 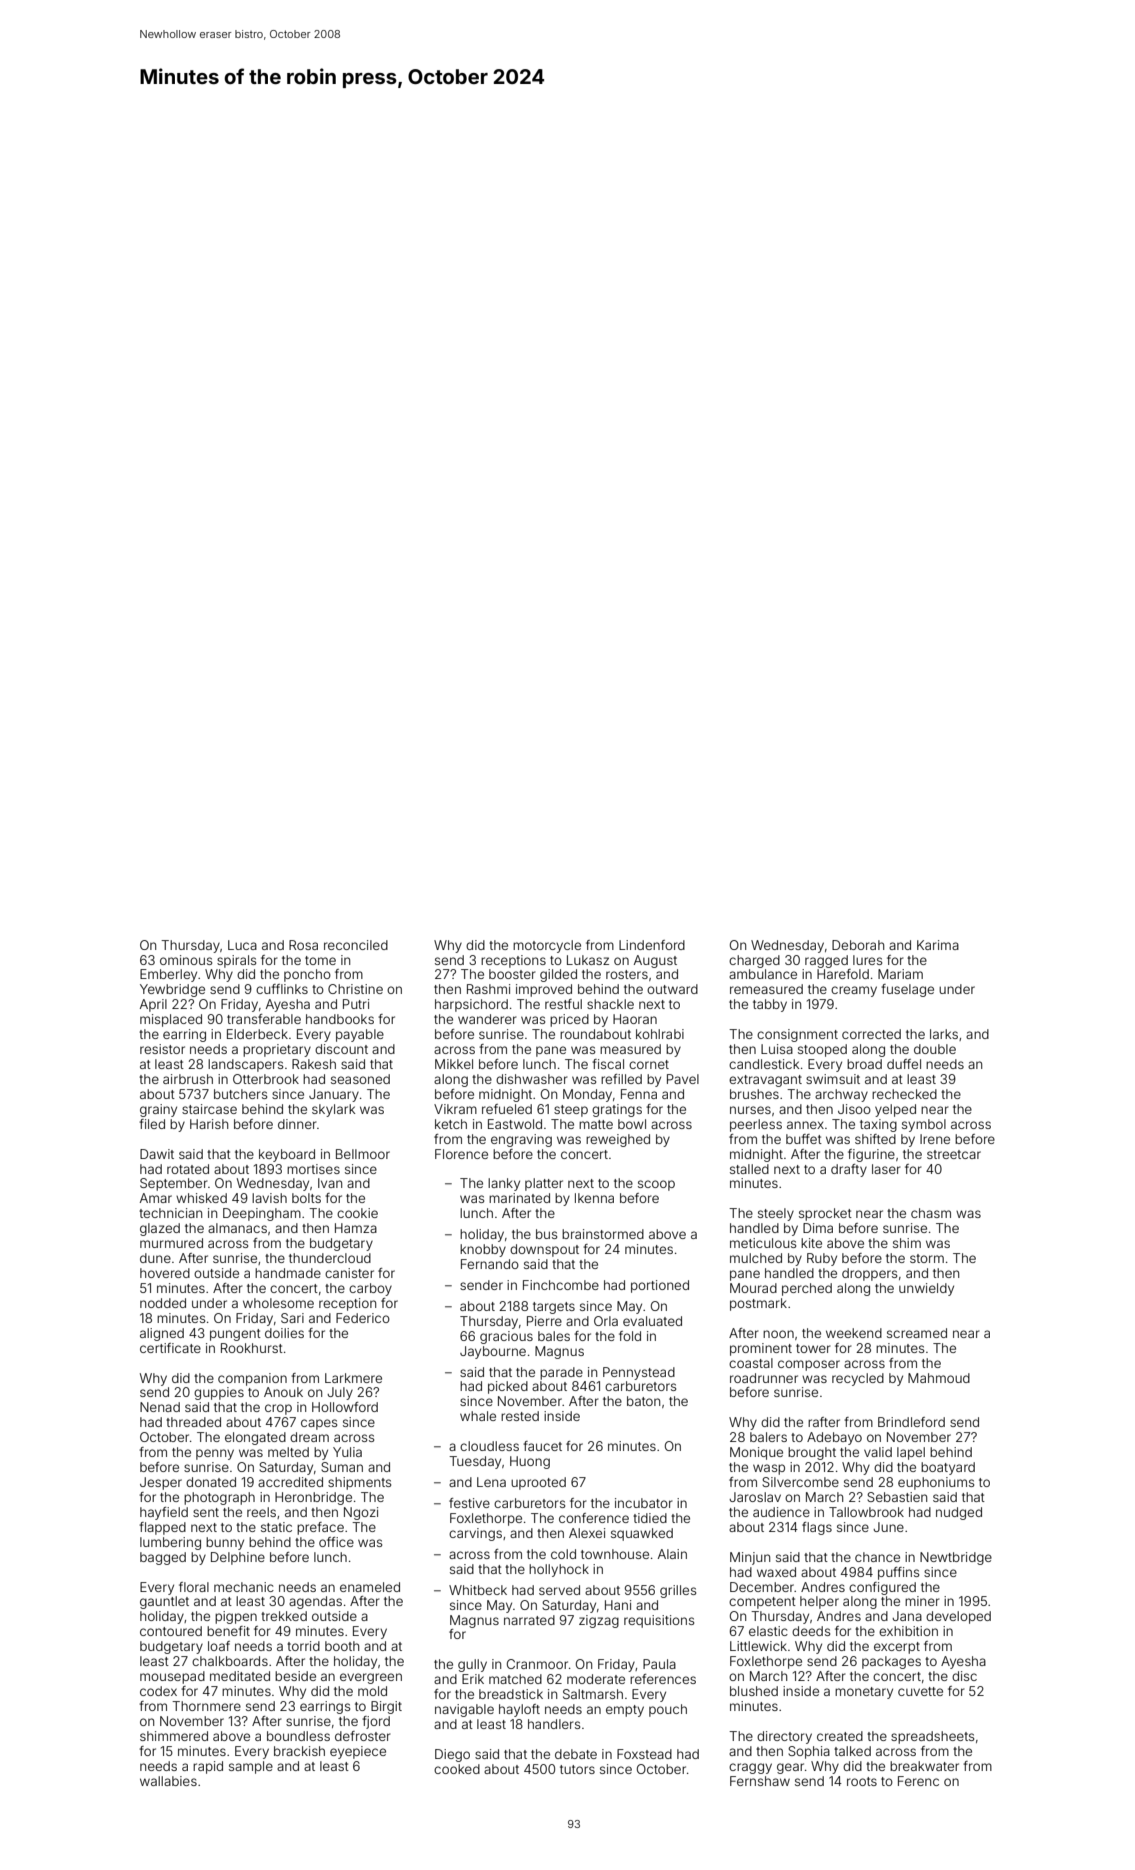 What do you see at coordinates (547, 946) in the screenshot?
I see `motorcycle` at bounding box center [547, 946].
